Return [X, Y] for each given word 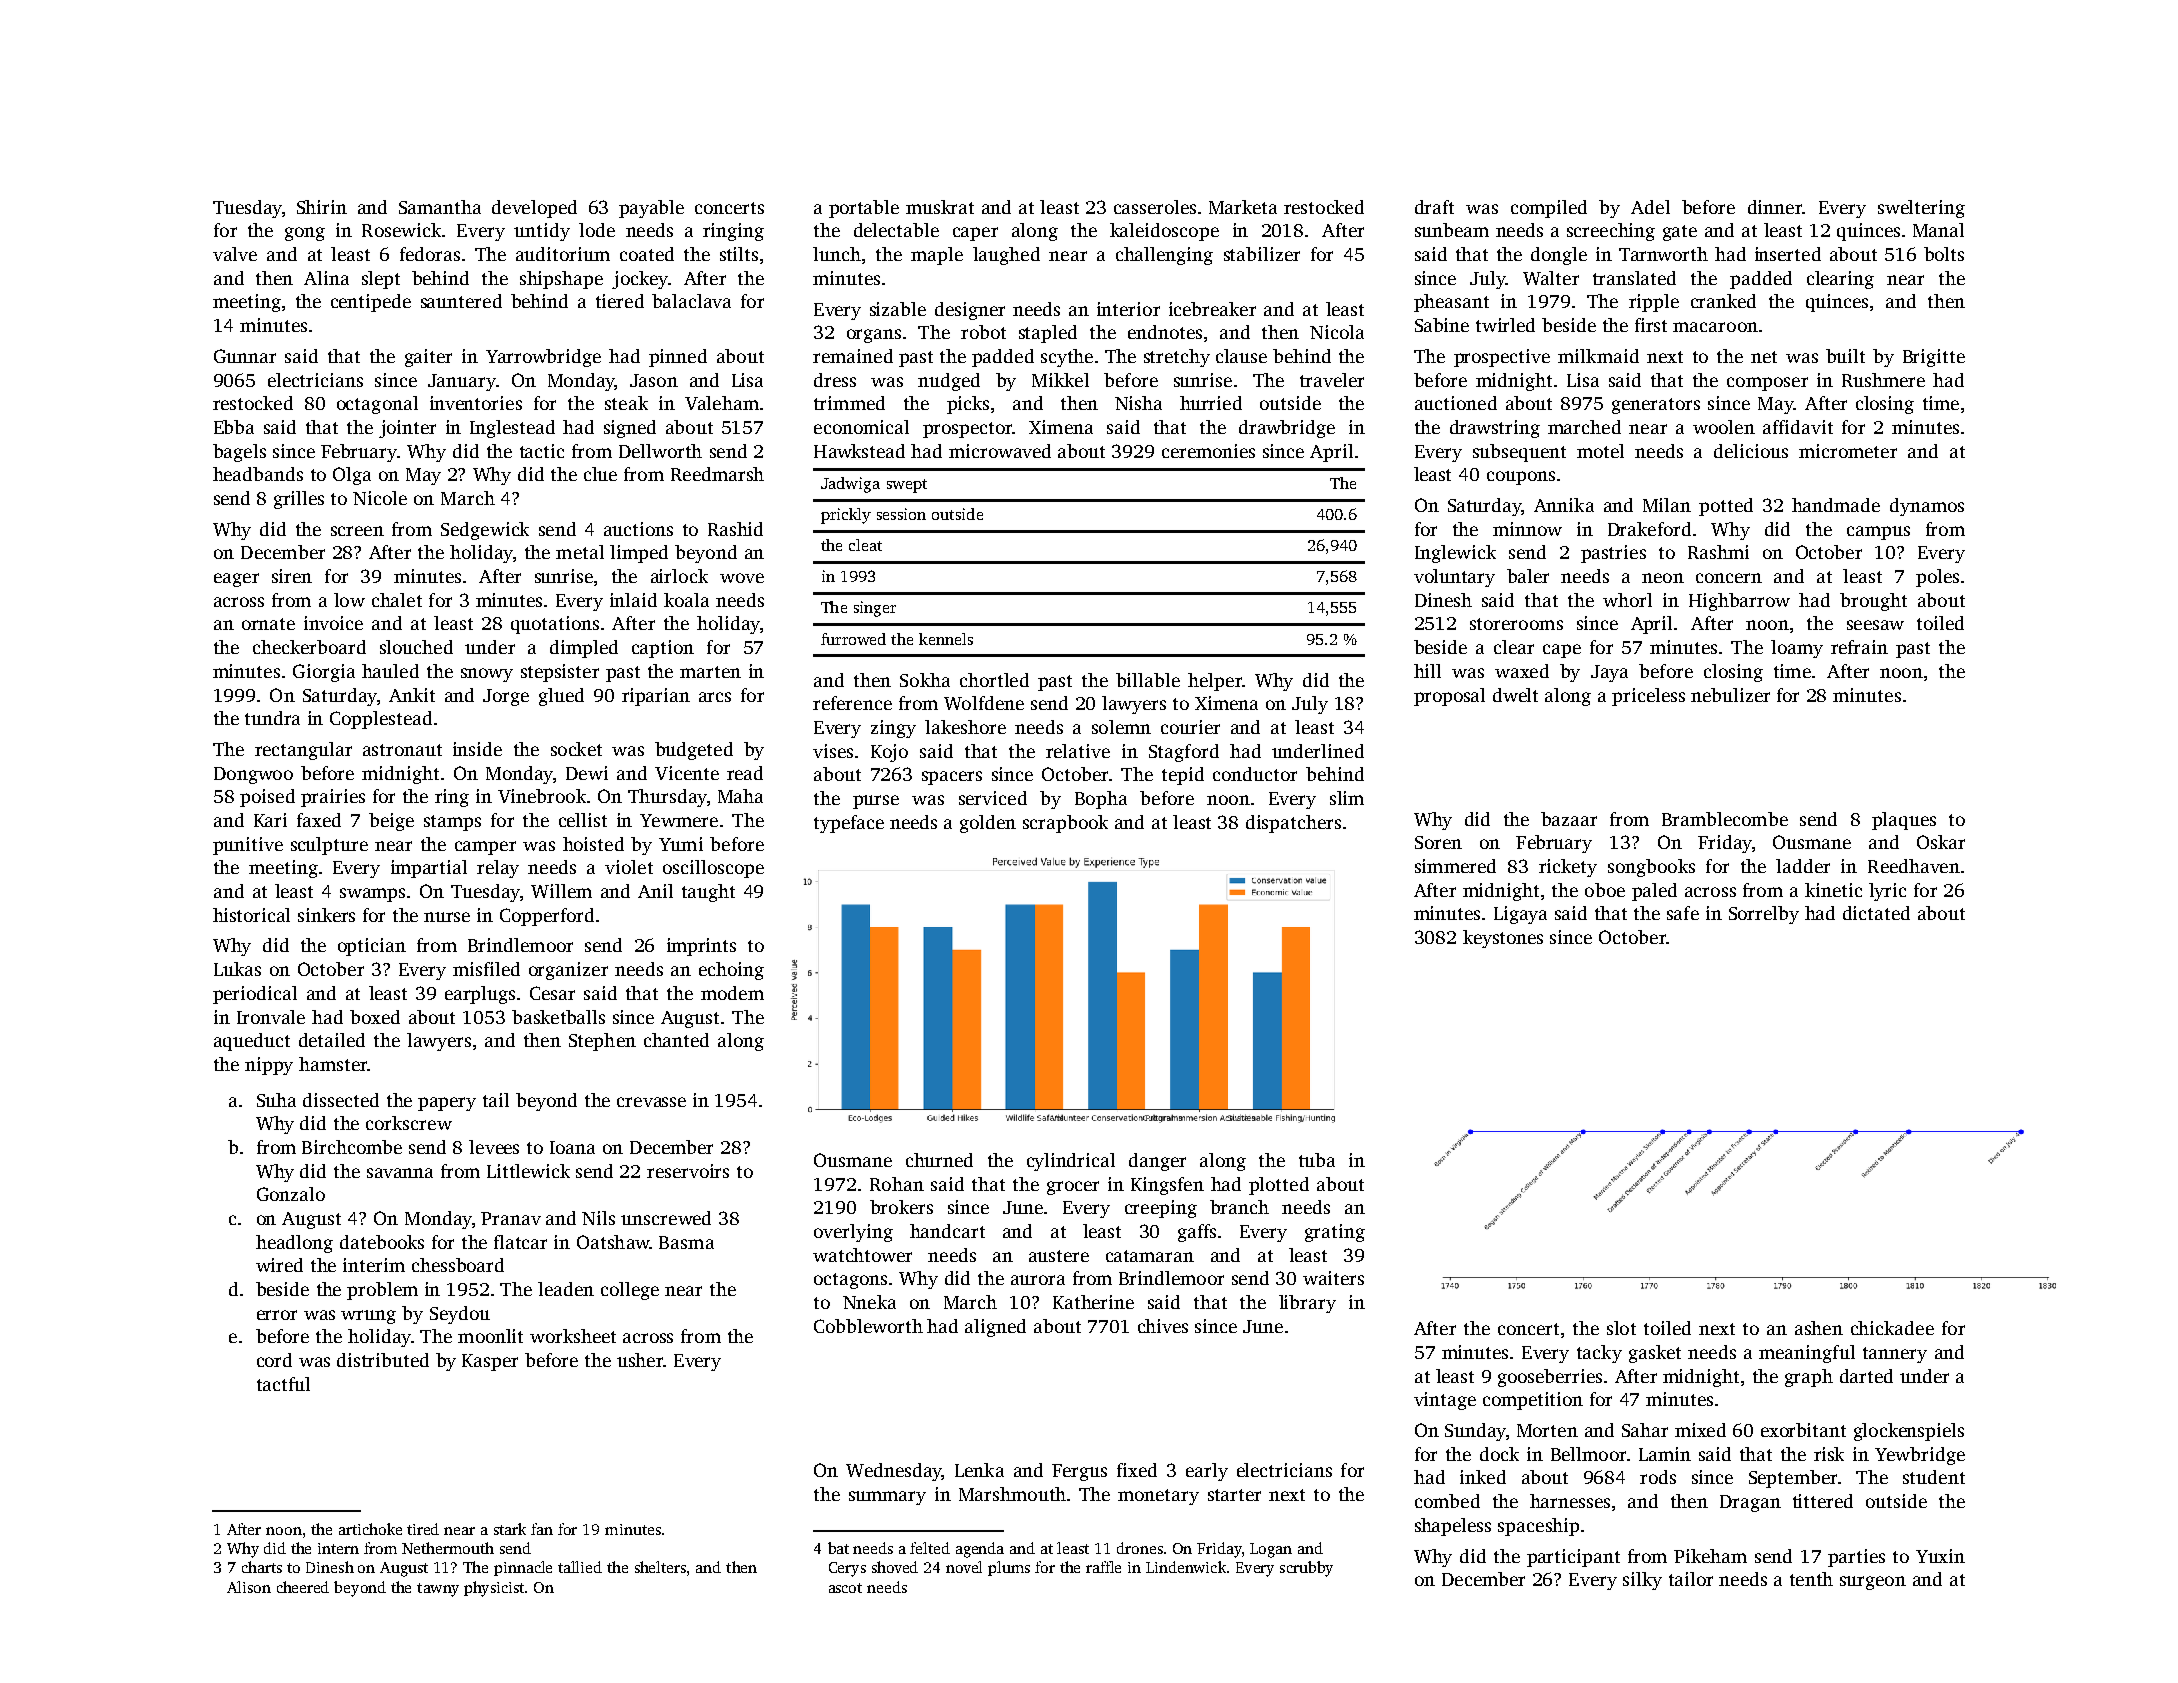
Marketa [1243, 207]
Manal [1938, 230]
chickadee [1892, 1328]
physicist [494, 1589]
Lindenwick [1186, 1567]
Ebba [234, 427]
